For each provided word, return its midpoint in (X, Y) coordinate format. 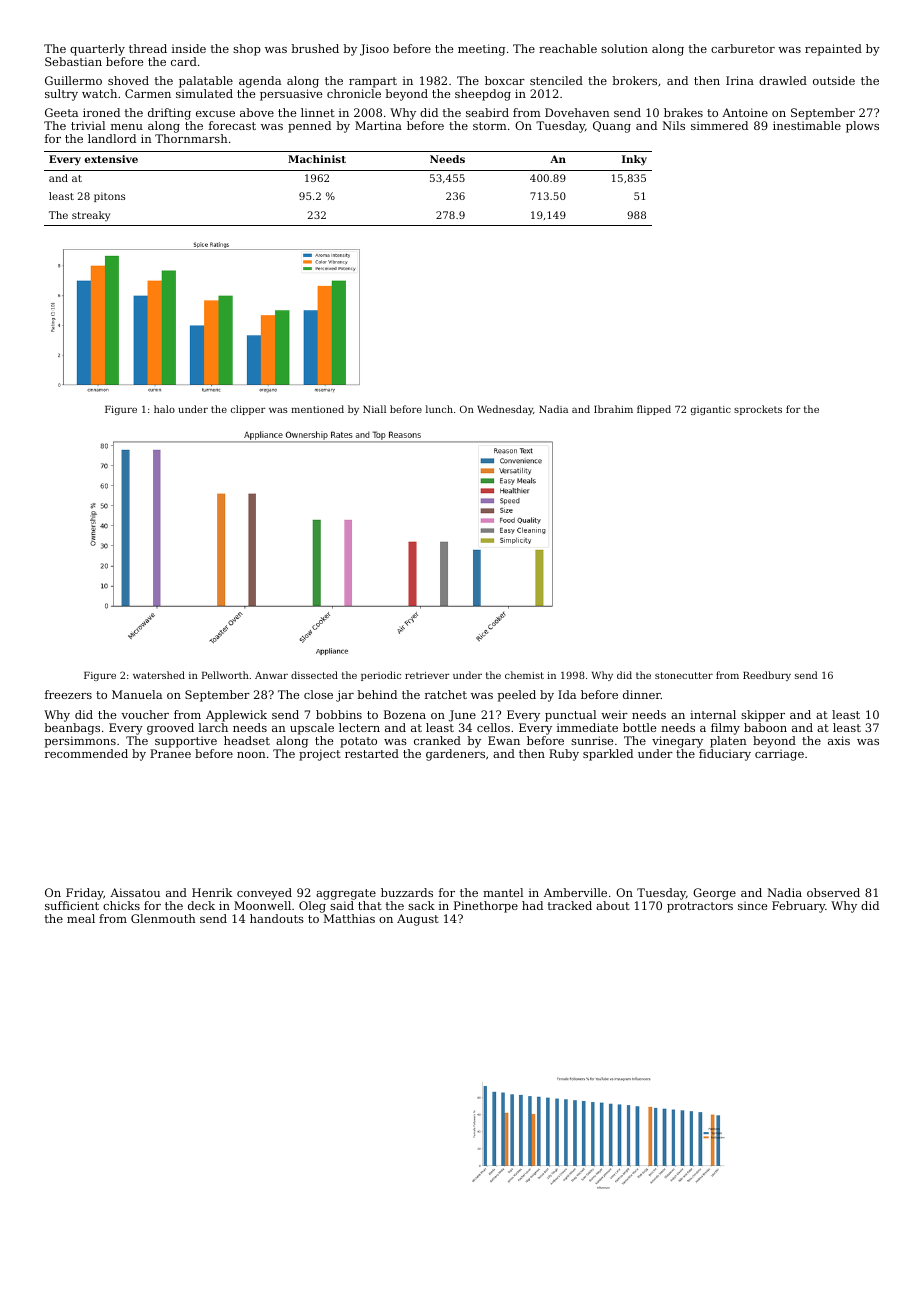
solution (624, 48)
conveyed (264, 894)
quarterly (97, 50)
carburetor (743, 48)
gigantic (711, 410)
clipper (248, 410)
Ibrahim (613, 409)
